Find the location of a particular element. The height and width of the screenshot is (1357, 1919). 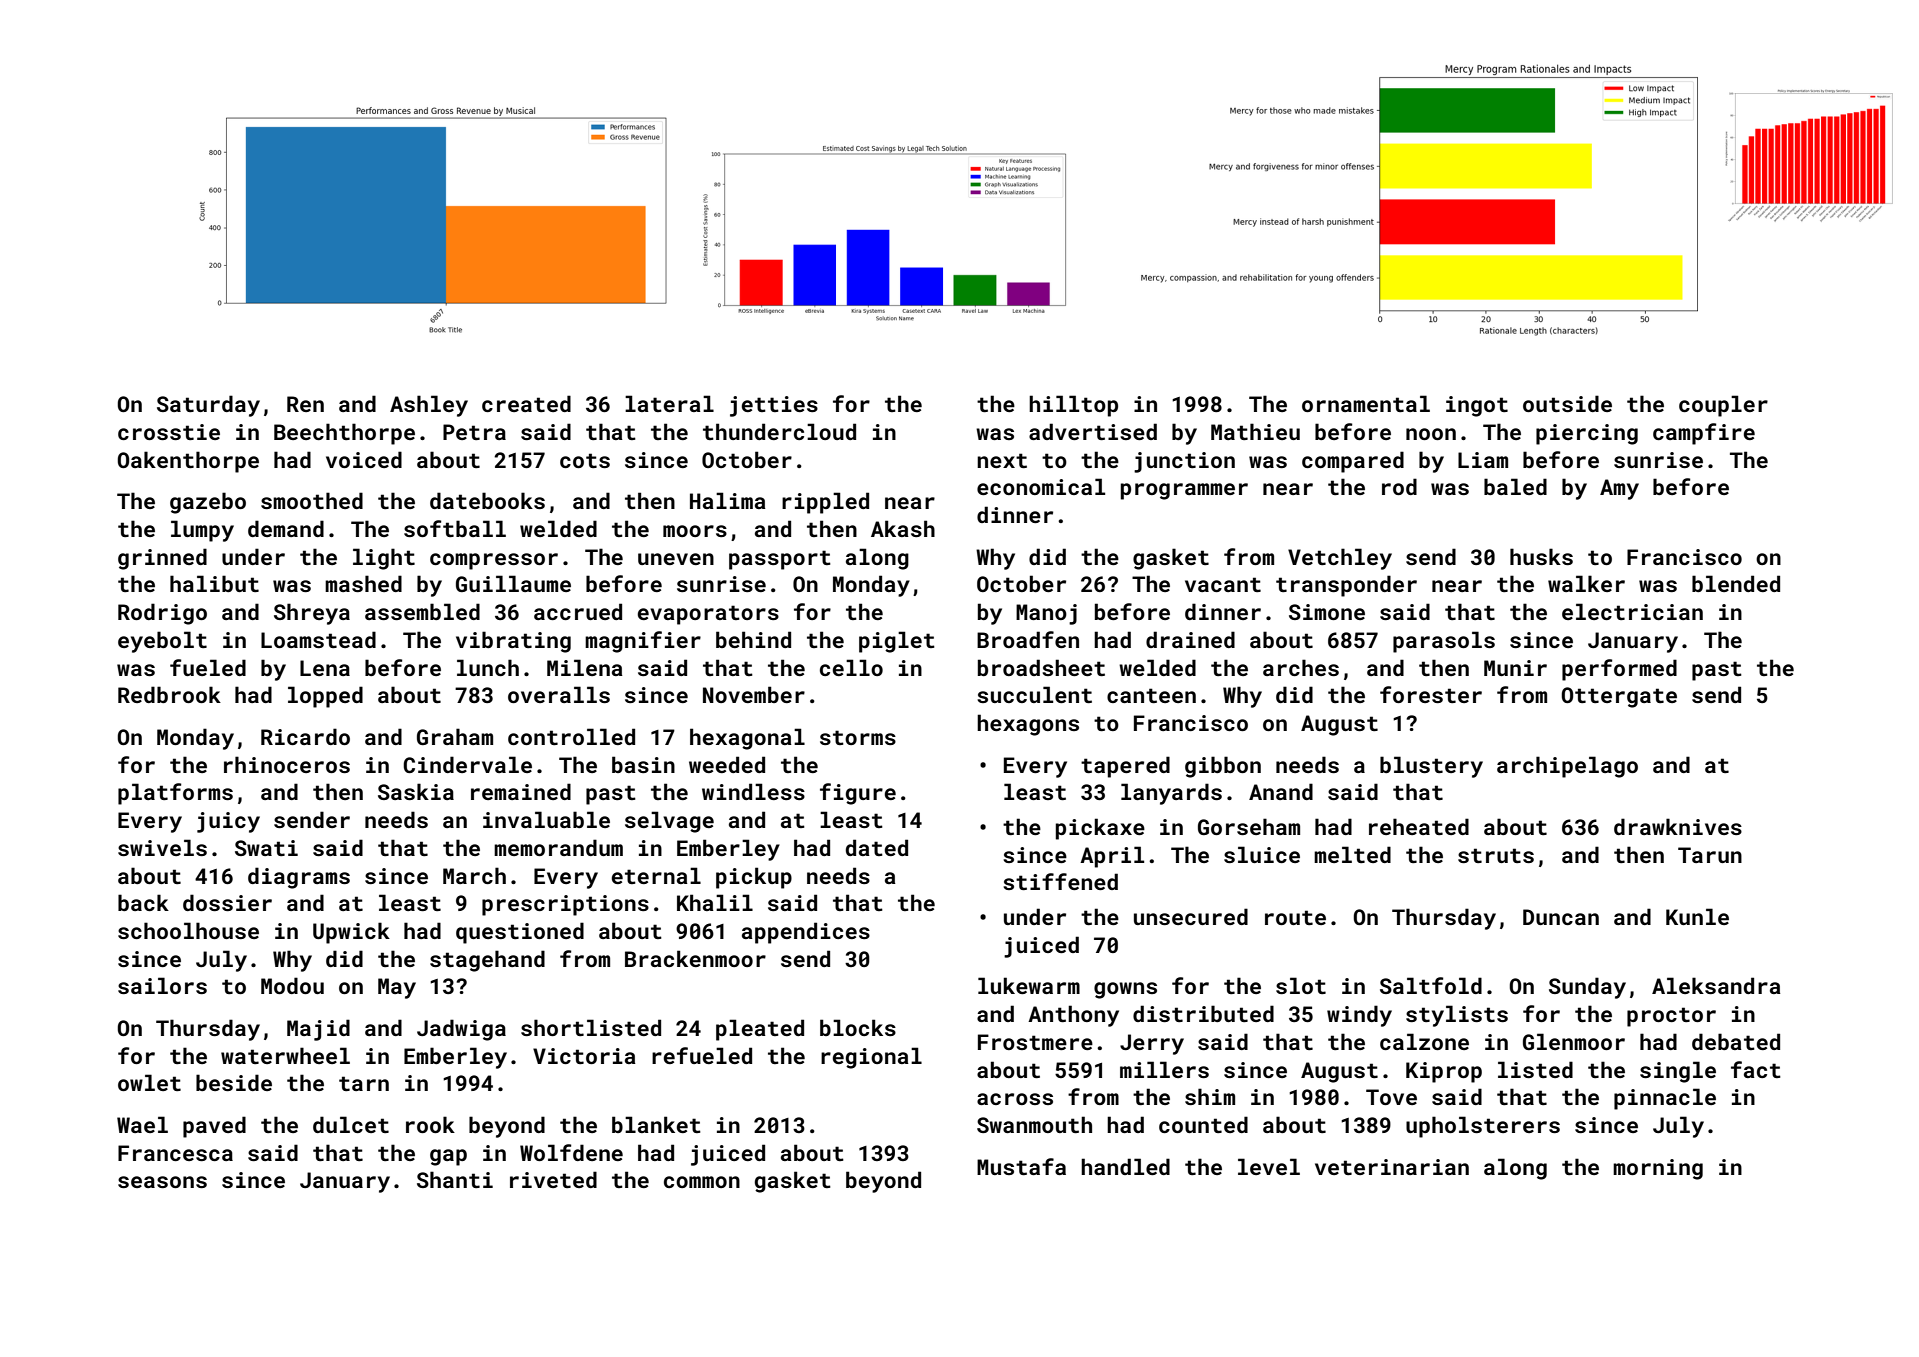

economical is located at coordinates (1041, 486).
